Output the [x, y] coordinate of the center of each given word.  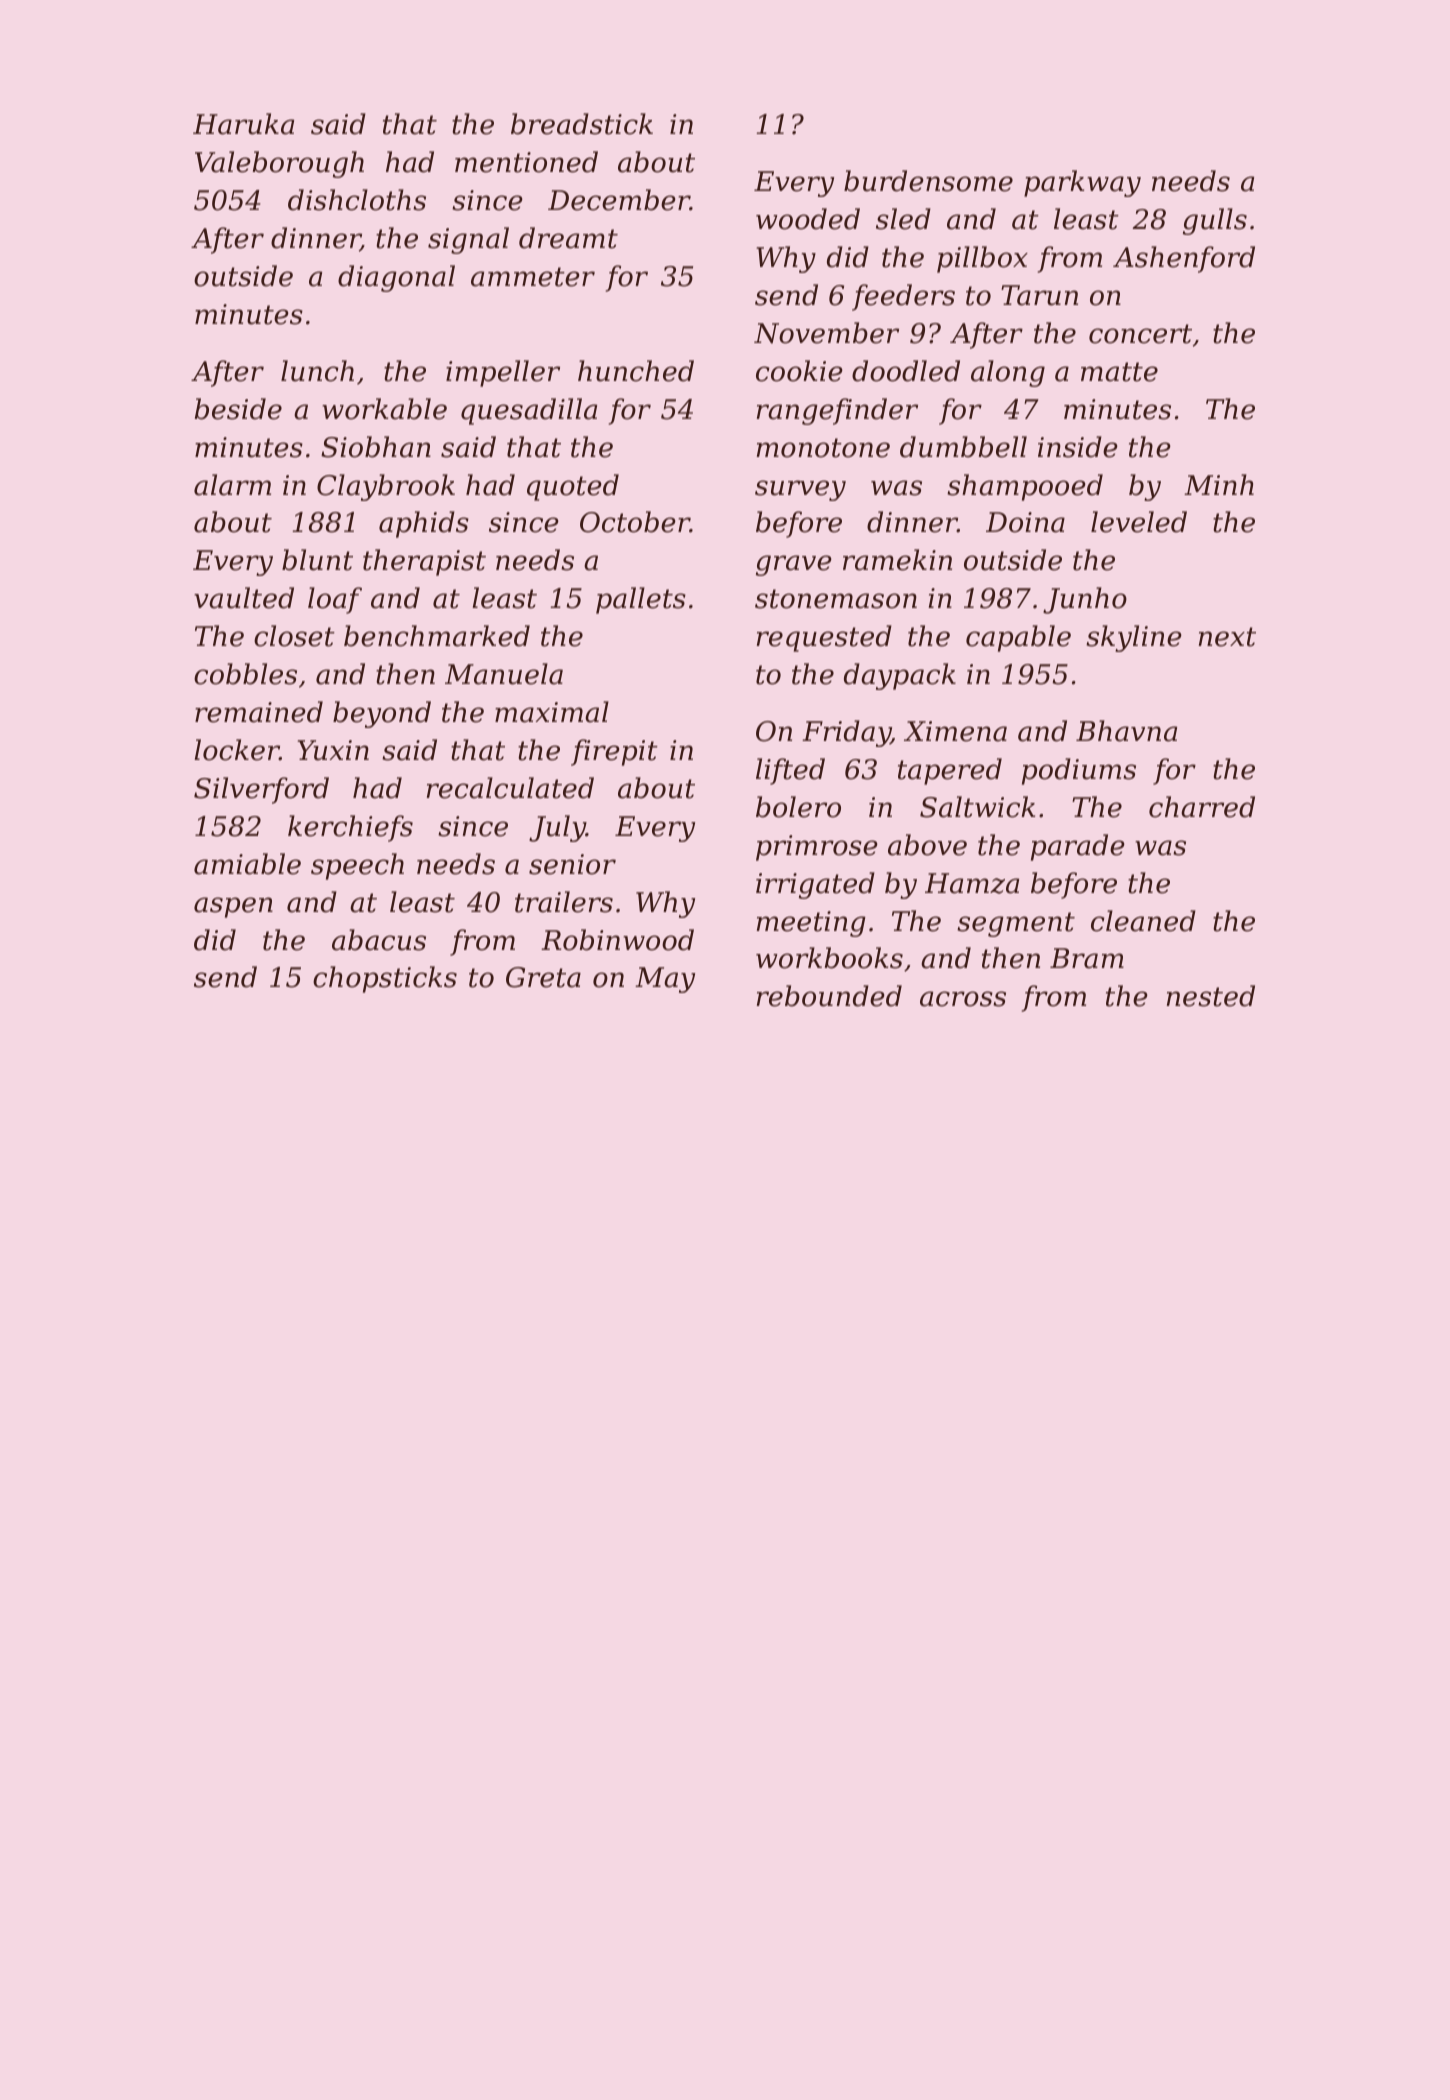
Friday [846, 733]
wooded [808, 219]
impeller [503, 373]
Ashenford [1184, 259]
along [1008, 373]
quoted [573, 487]
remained [259, 712]
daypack [900, 676]
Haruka [243, 124]
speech [357, 866]
